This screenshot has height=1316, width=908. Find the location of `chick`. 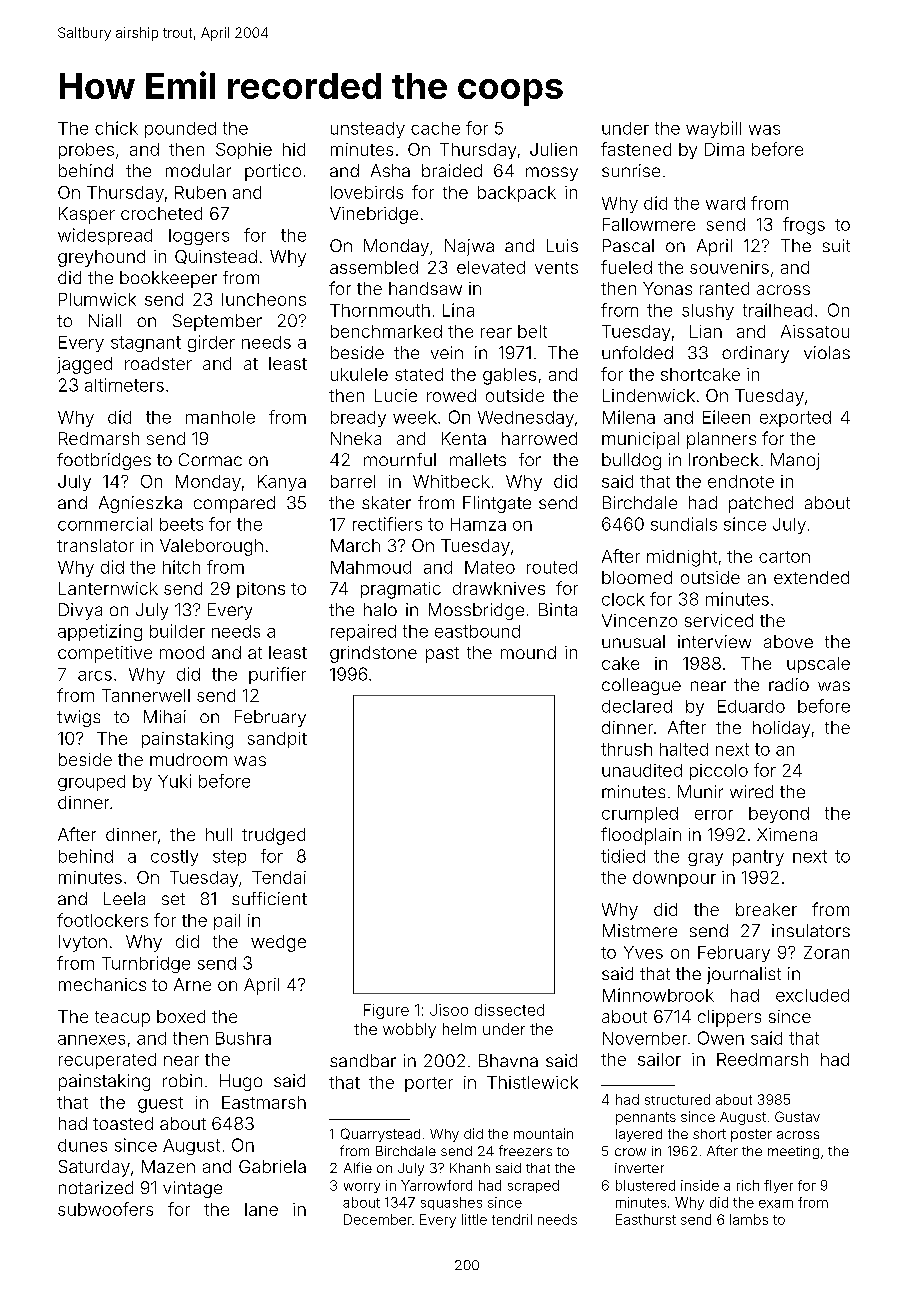

chick is located at coordinates (116, 128).
